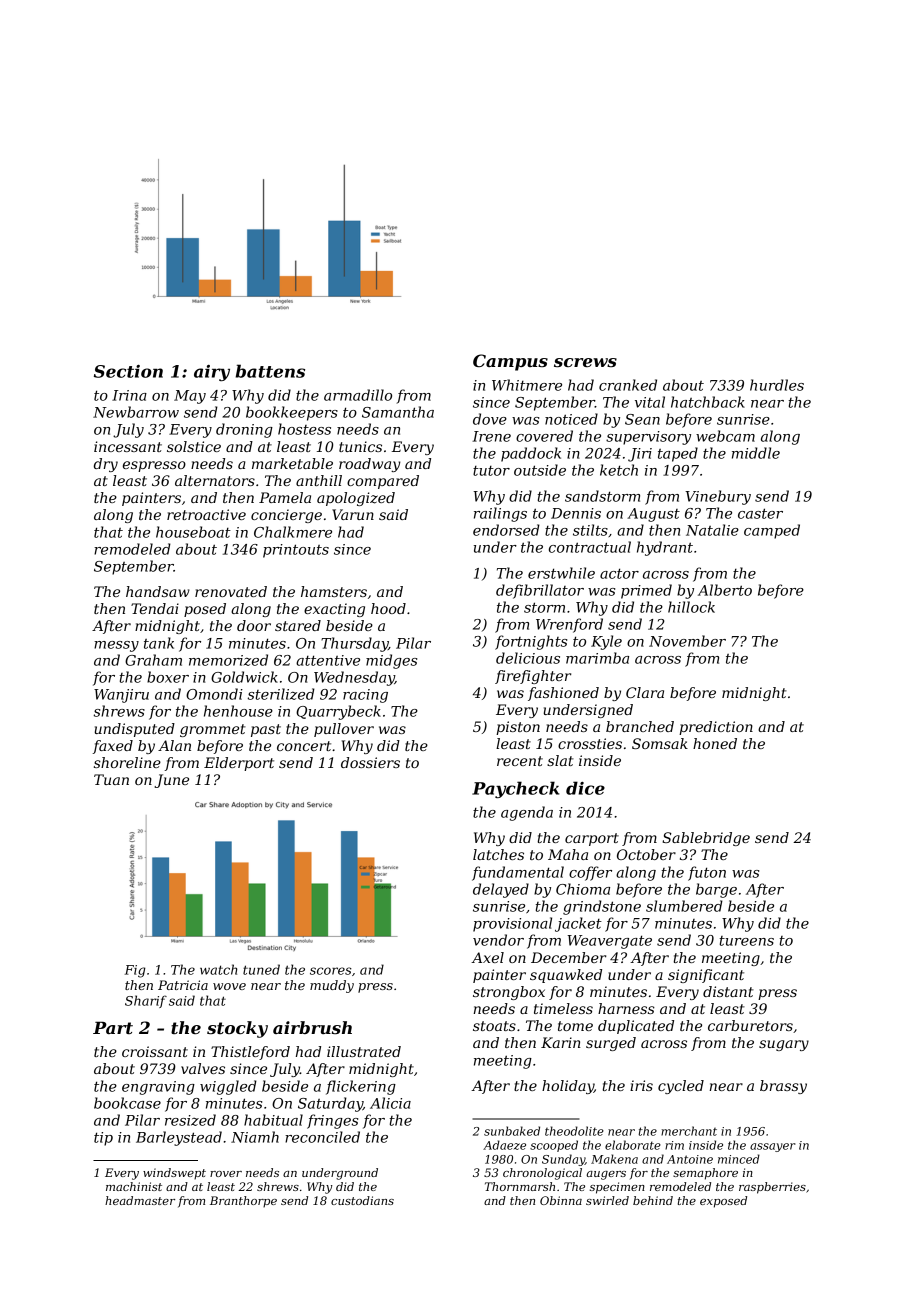  Describe the element at coordinates (183, 985) in the page. I see `Patricia` at that location.
